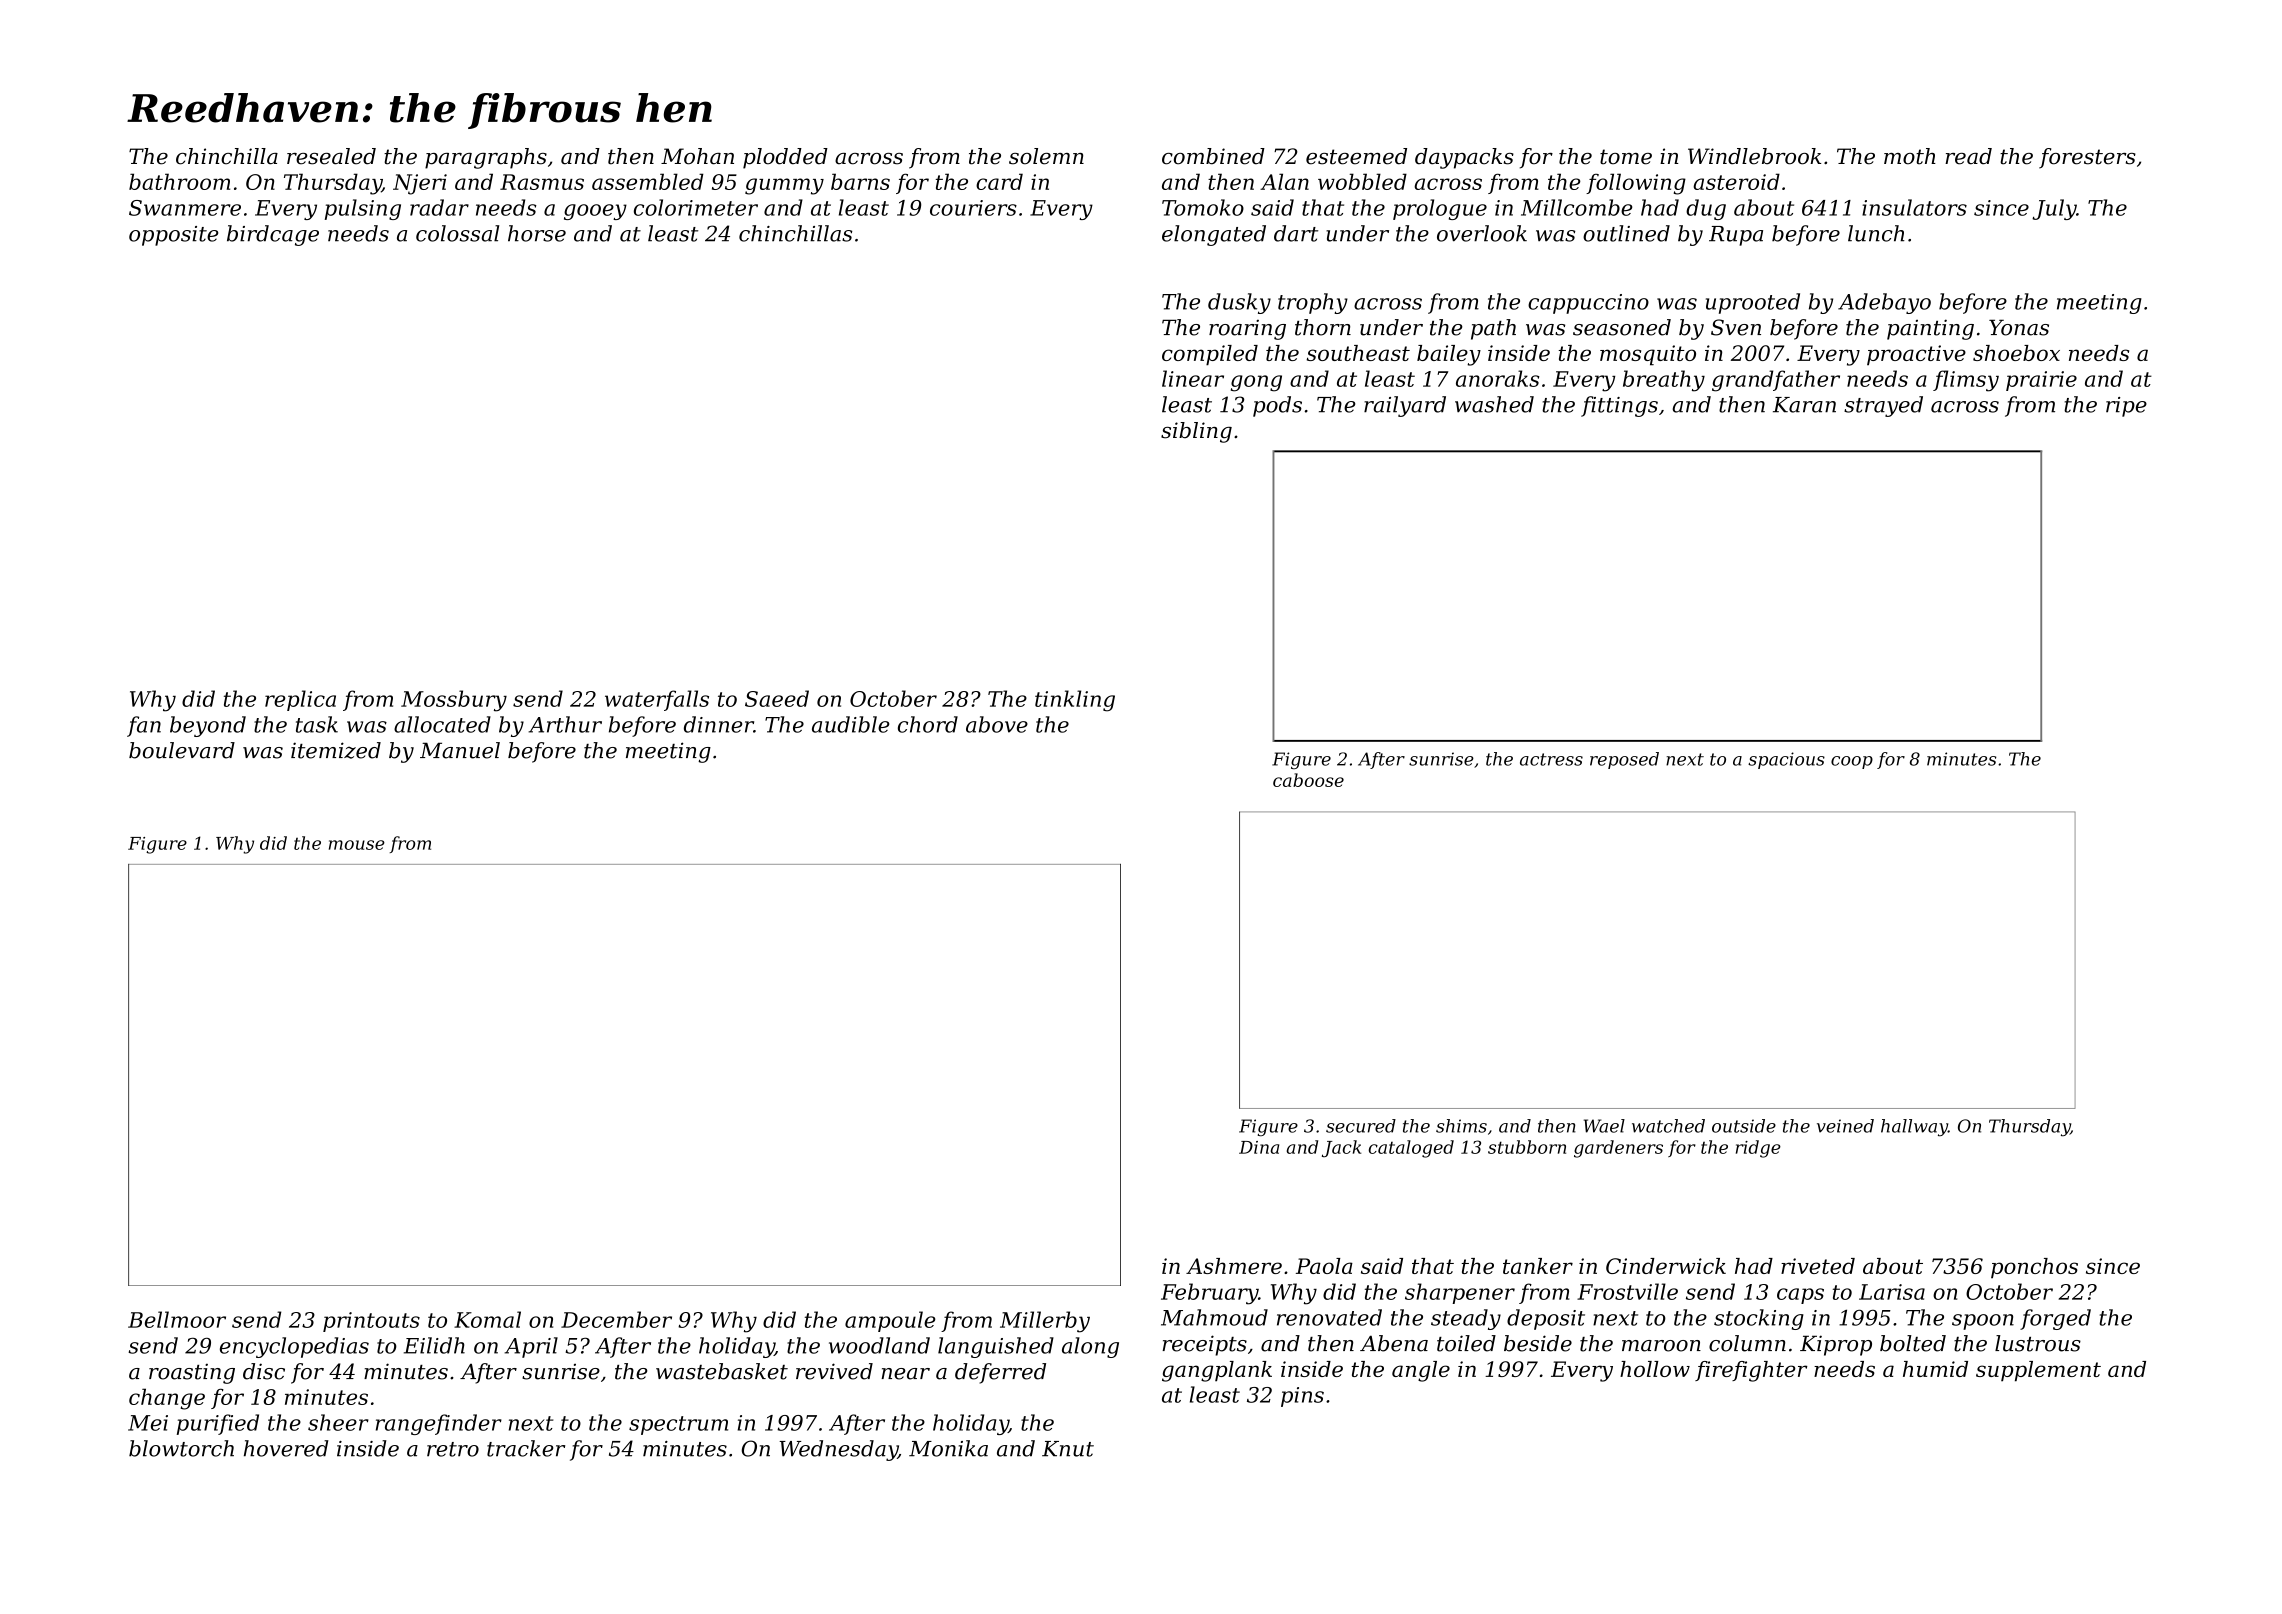 The height and width of the document is (1614, 2282). I want to click on Komal, so click(487, 1319).
